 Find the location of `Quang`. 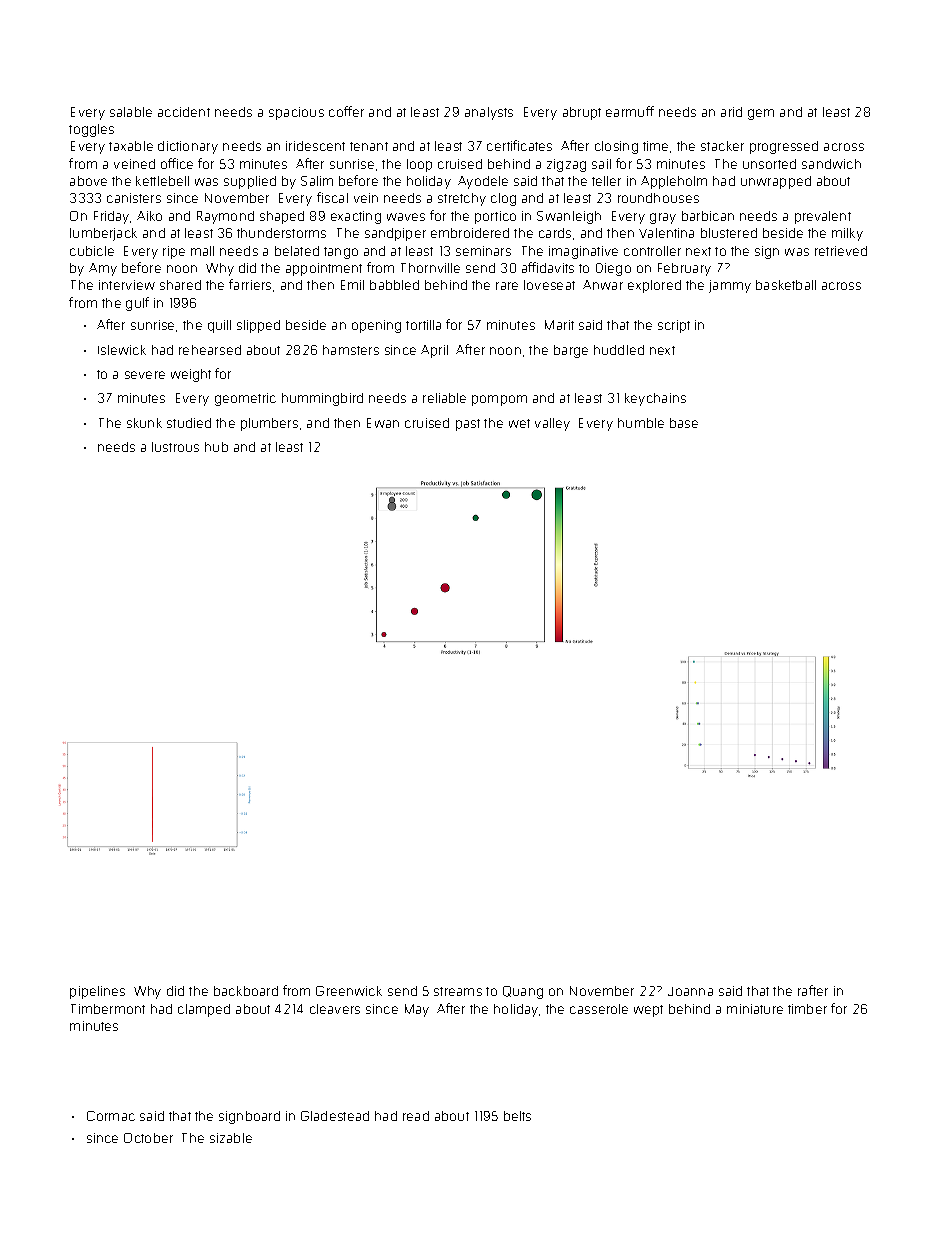

Quang is located at coordinates (523, 992).
